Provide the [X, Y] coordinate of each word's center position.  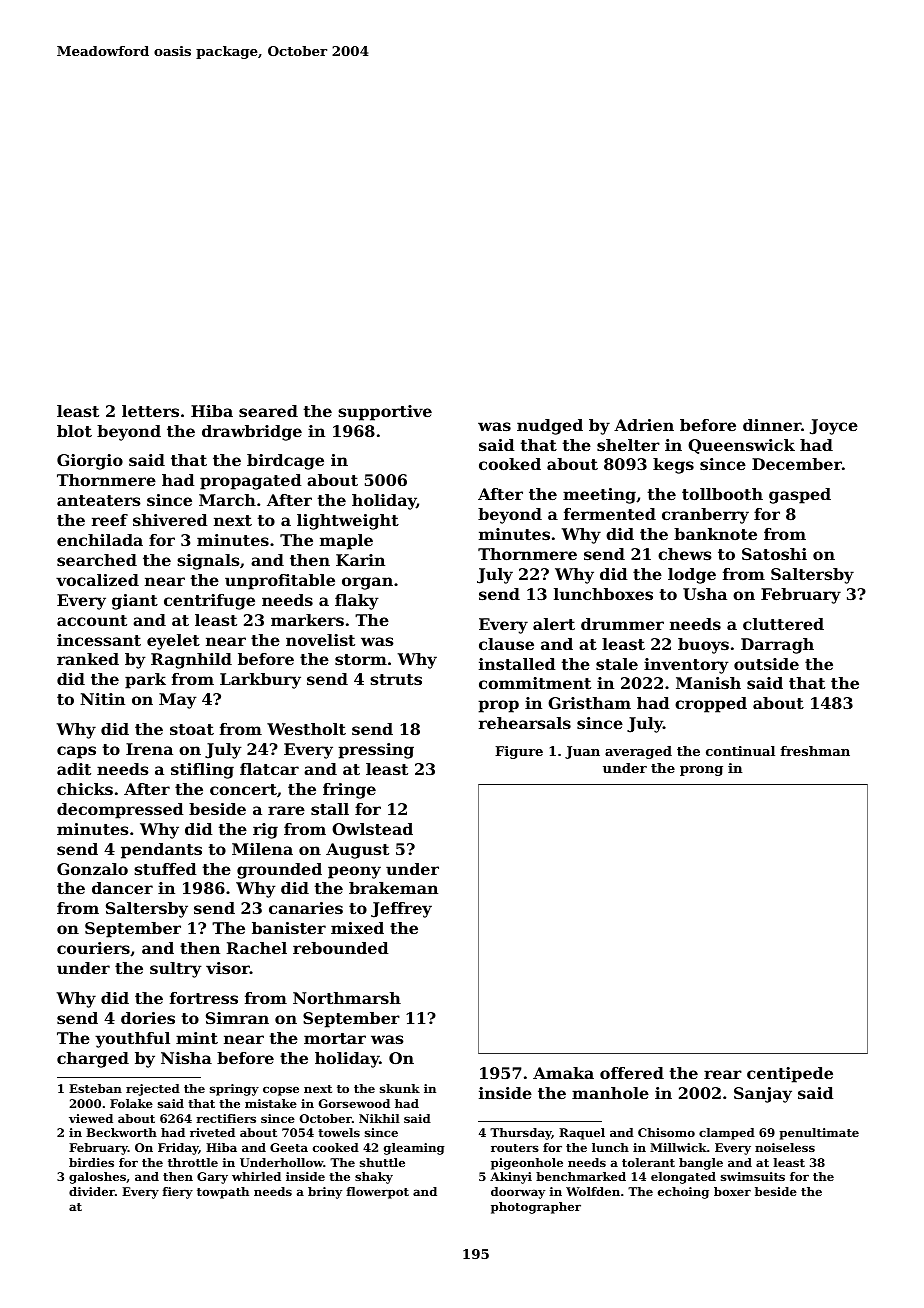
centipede [790, 1075]
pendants [161, 851]
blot [74, 431]
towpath [223, 1193]
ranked [88, 659]
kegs [673, 466]
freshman [815, 751]
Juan [582, 752]
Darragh [777, 646]
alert [554, 624]
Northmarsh [347, 998]
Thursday [521, 1134]
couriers [93, 948]
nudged [550, 427]
